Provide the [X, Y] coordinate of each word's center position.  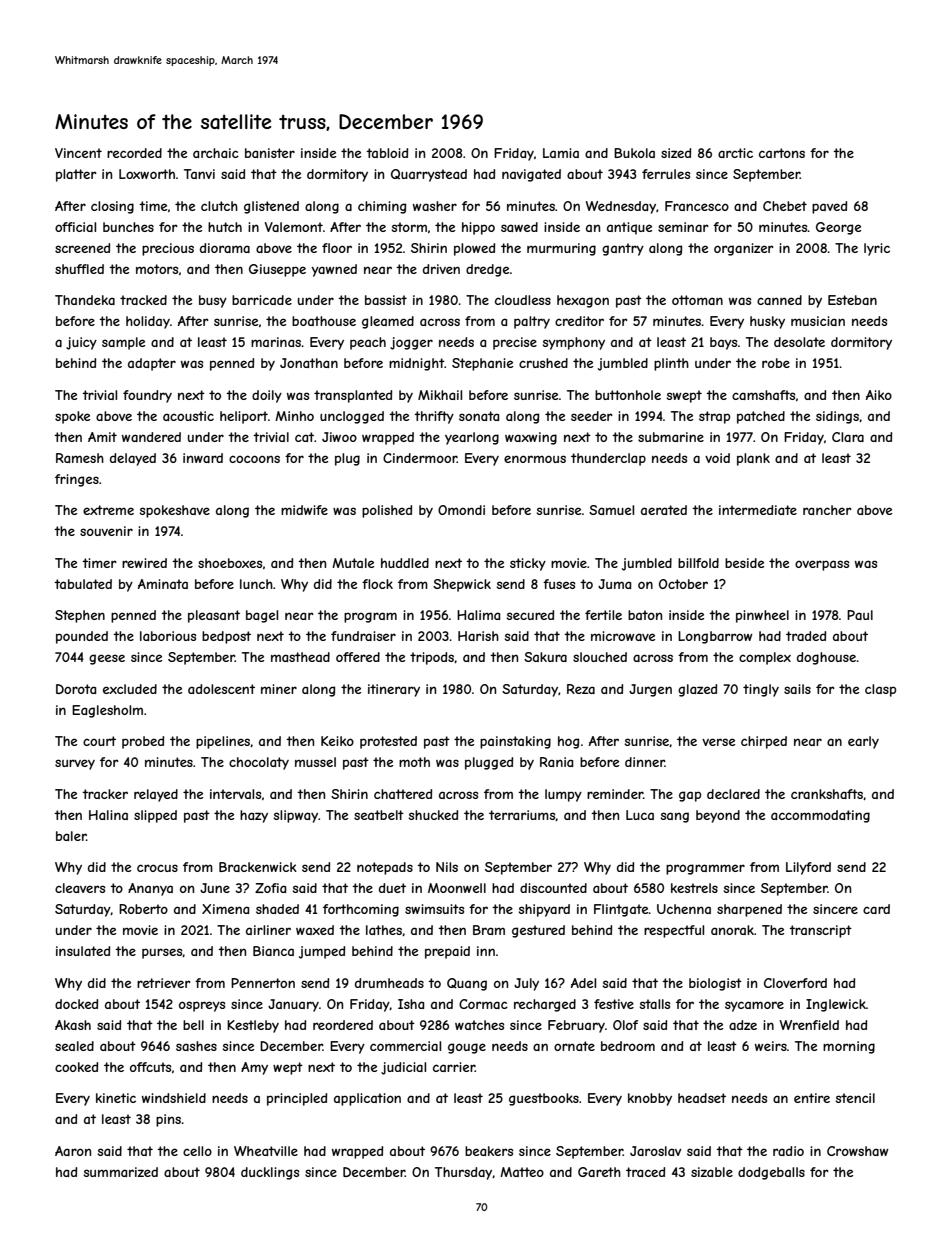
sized [676, 153]
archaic [216, 153]
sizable [712, 1172]
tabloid [387, 153]
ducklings [270, 1173]
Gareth [599, 1172]
